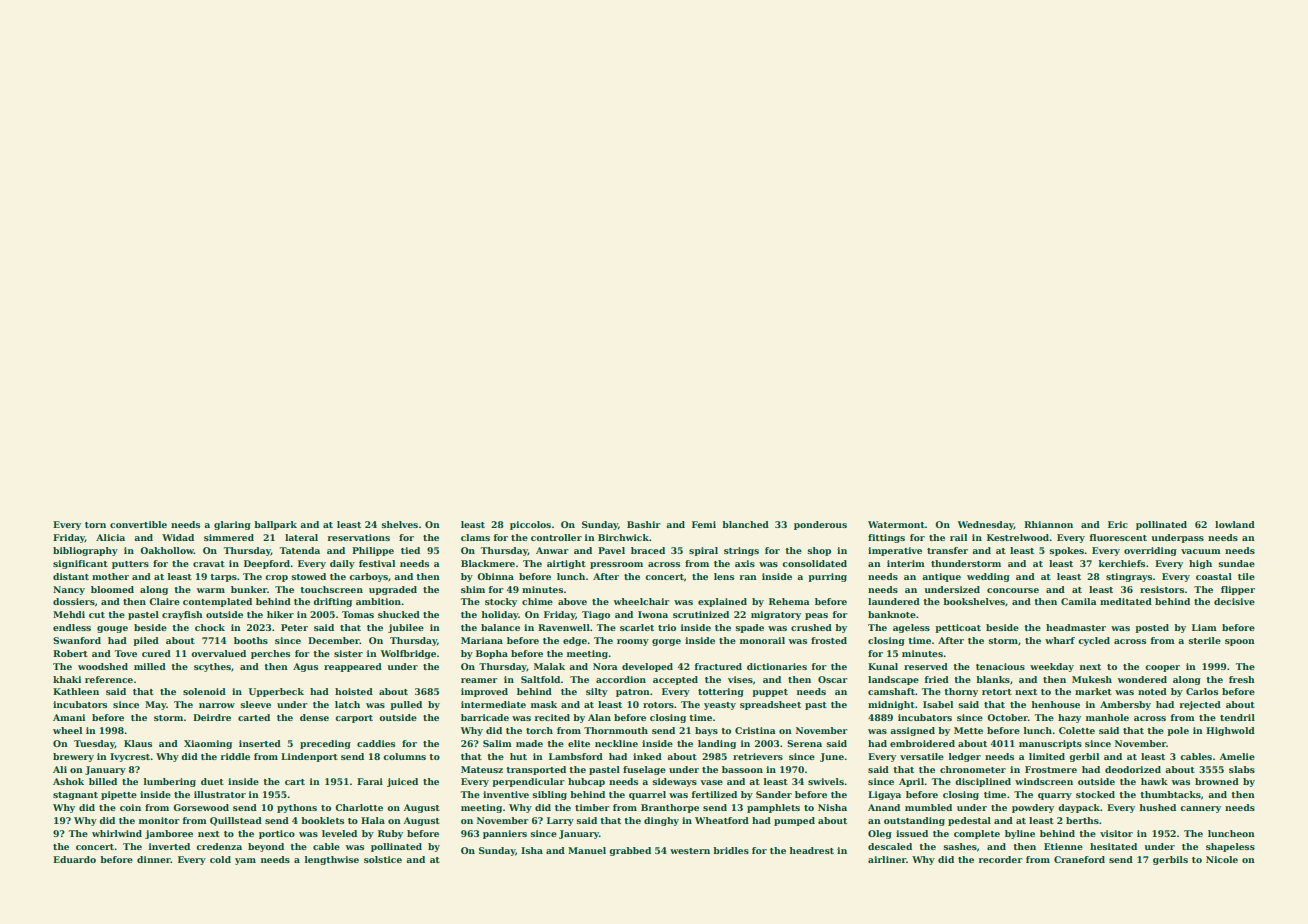 This page has width=1308, height=924. I want to click on byline, so click(1020, 834).
